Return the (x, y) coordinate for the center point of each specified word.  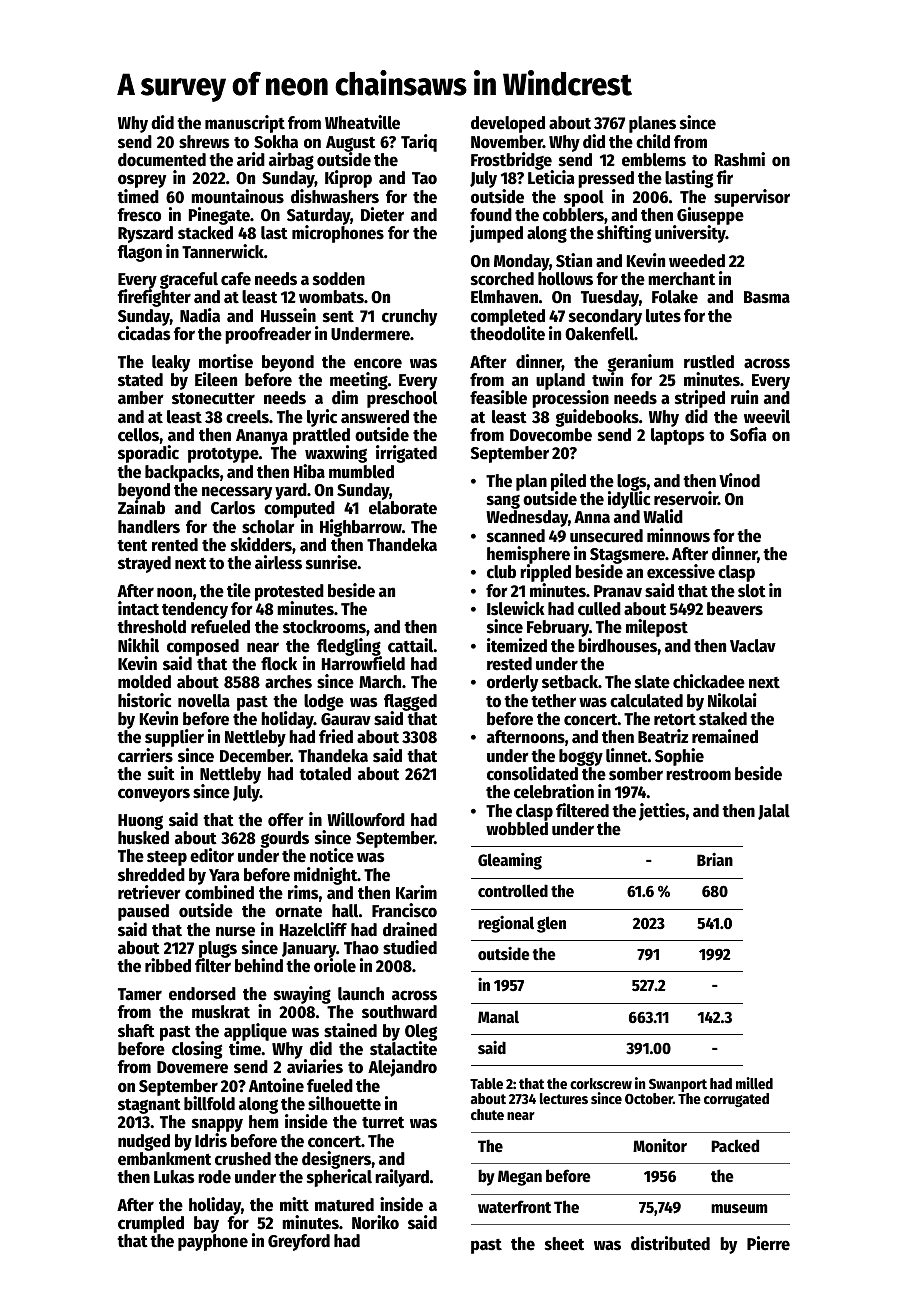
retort (675, 720)
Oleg (421, 1032)
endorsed (202, 994)
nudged (144, 1142)
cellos (139, 435)
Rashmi (740, 159)
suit (161, 773)
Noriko (375, 1222)
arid (251, 159)
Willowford (366, 819)
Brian (715, 859)
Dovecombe (551, 435)
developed (508, 124)
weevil (767, 416)
